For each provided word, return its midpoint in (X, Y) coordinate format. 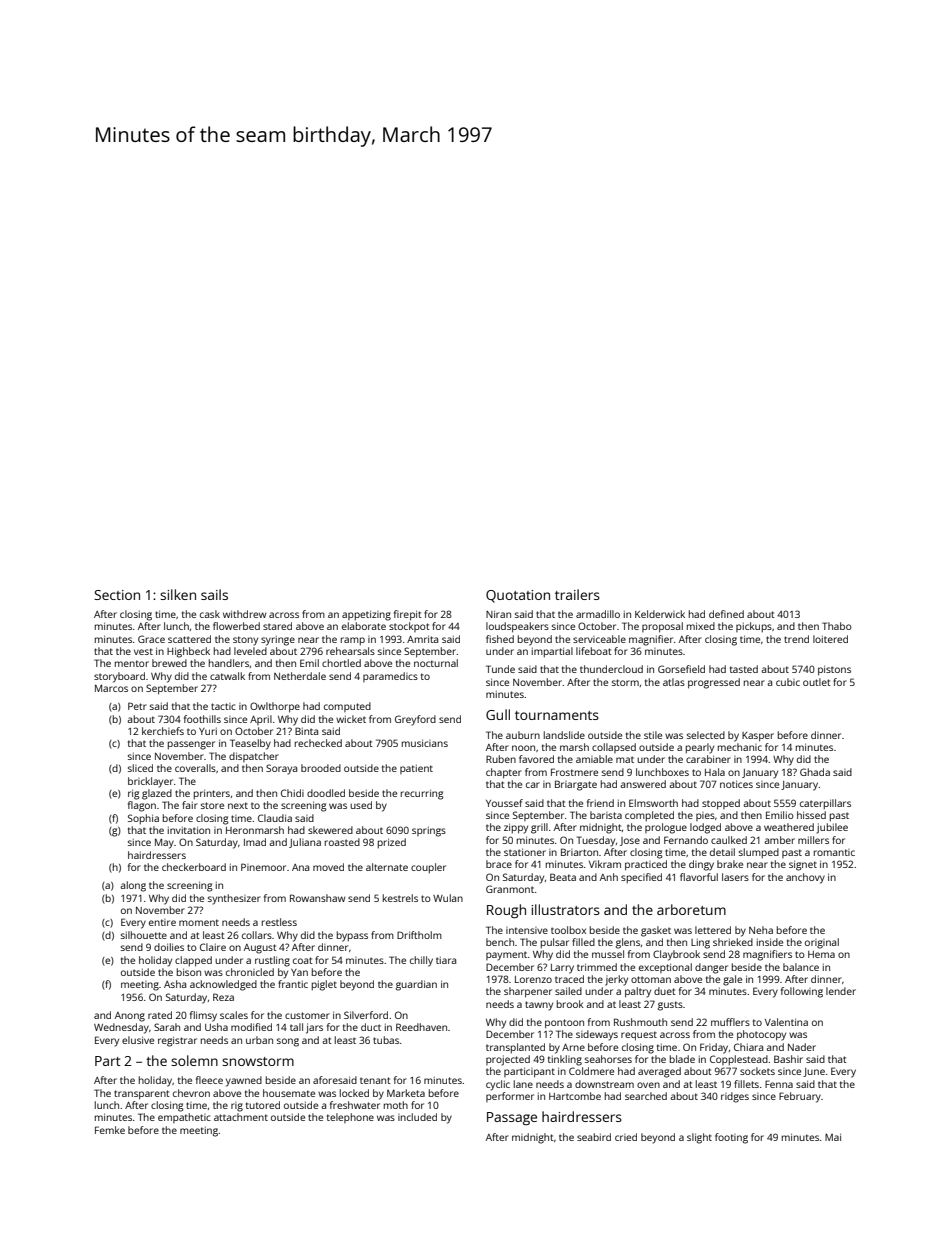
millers (813, 840)
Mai (833, 1137)
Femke (110, 1130)
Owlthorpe (275, 707)
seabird (594, 1137)
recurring (422, 794)
